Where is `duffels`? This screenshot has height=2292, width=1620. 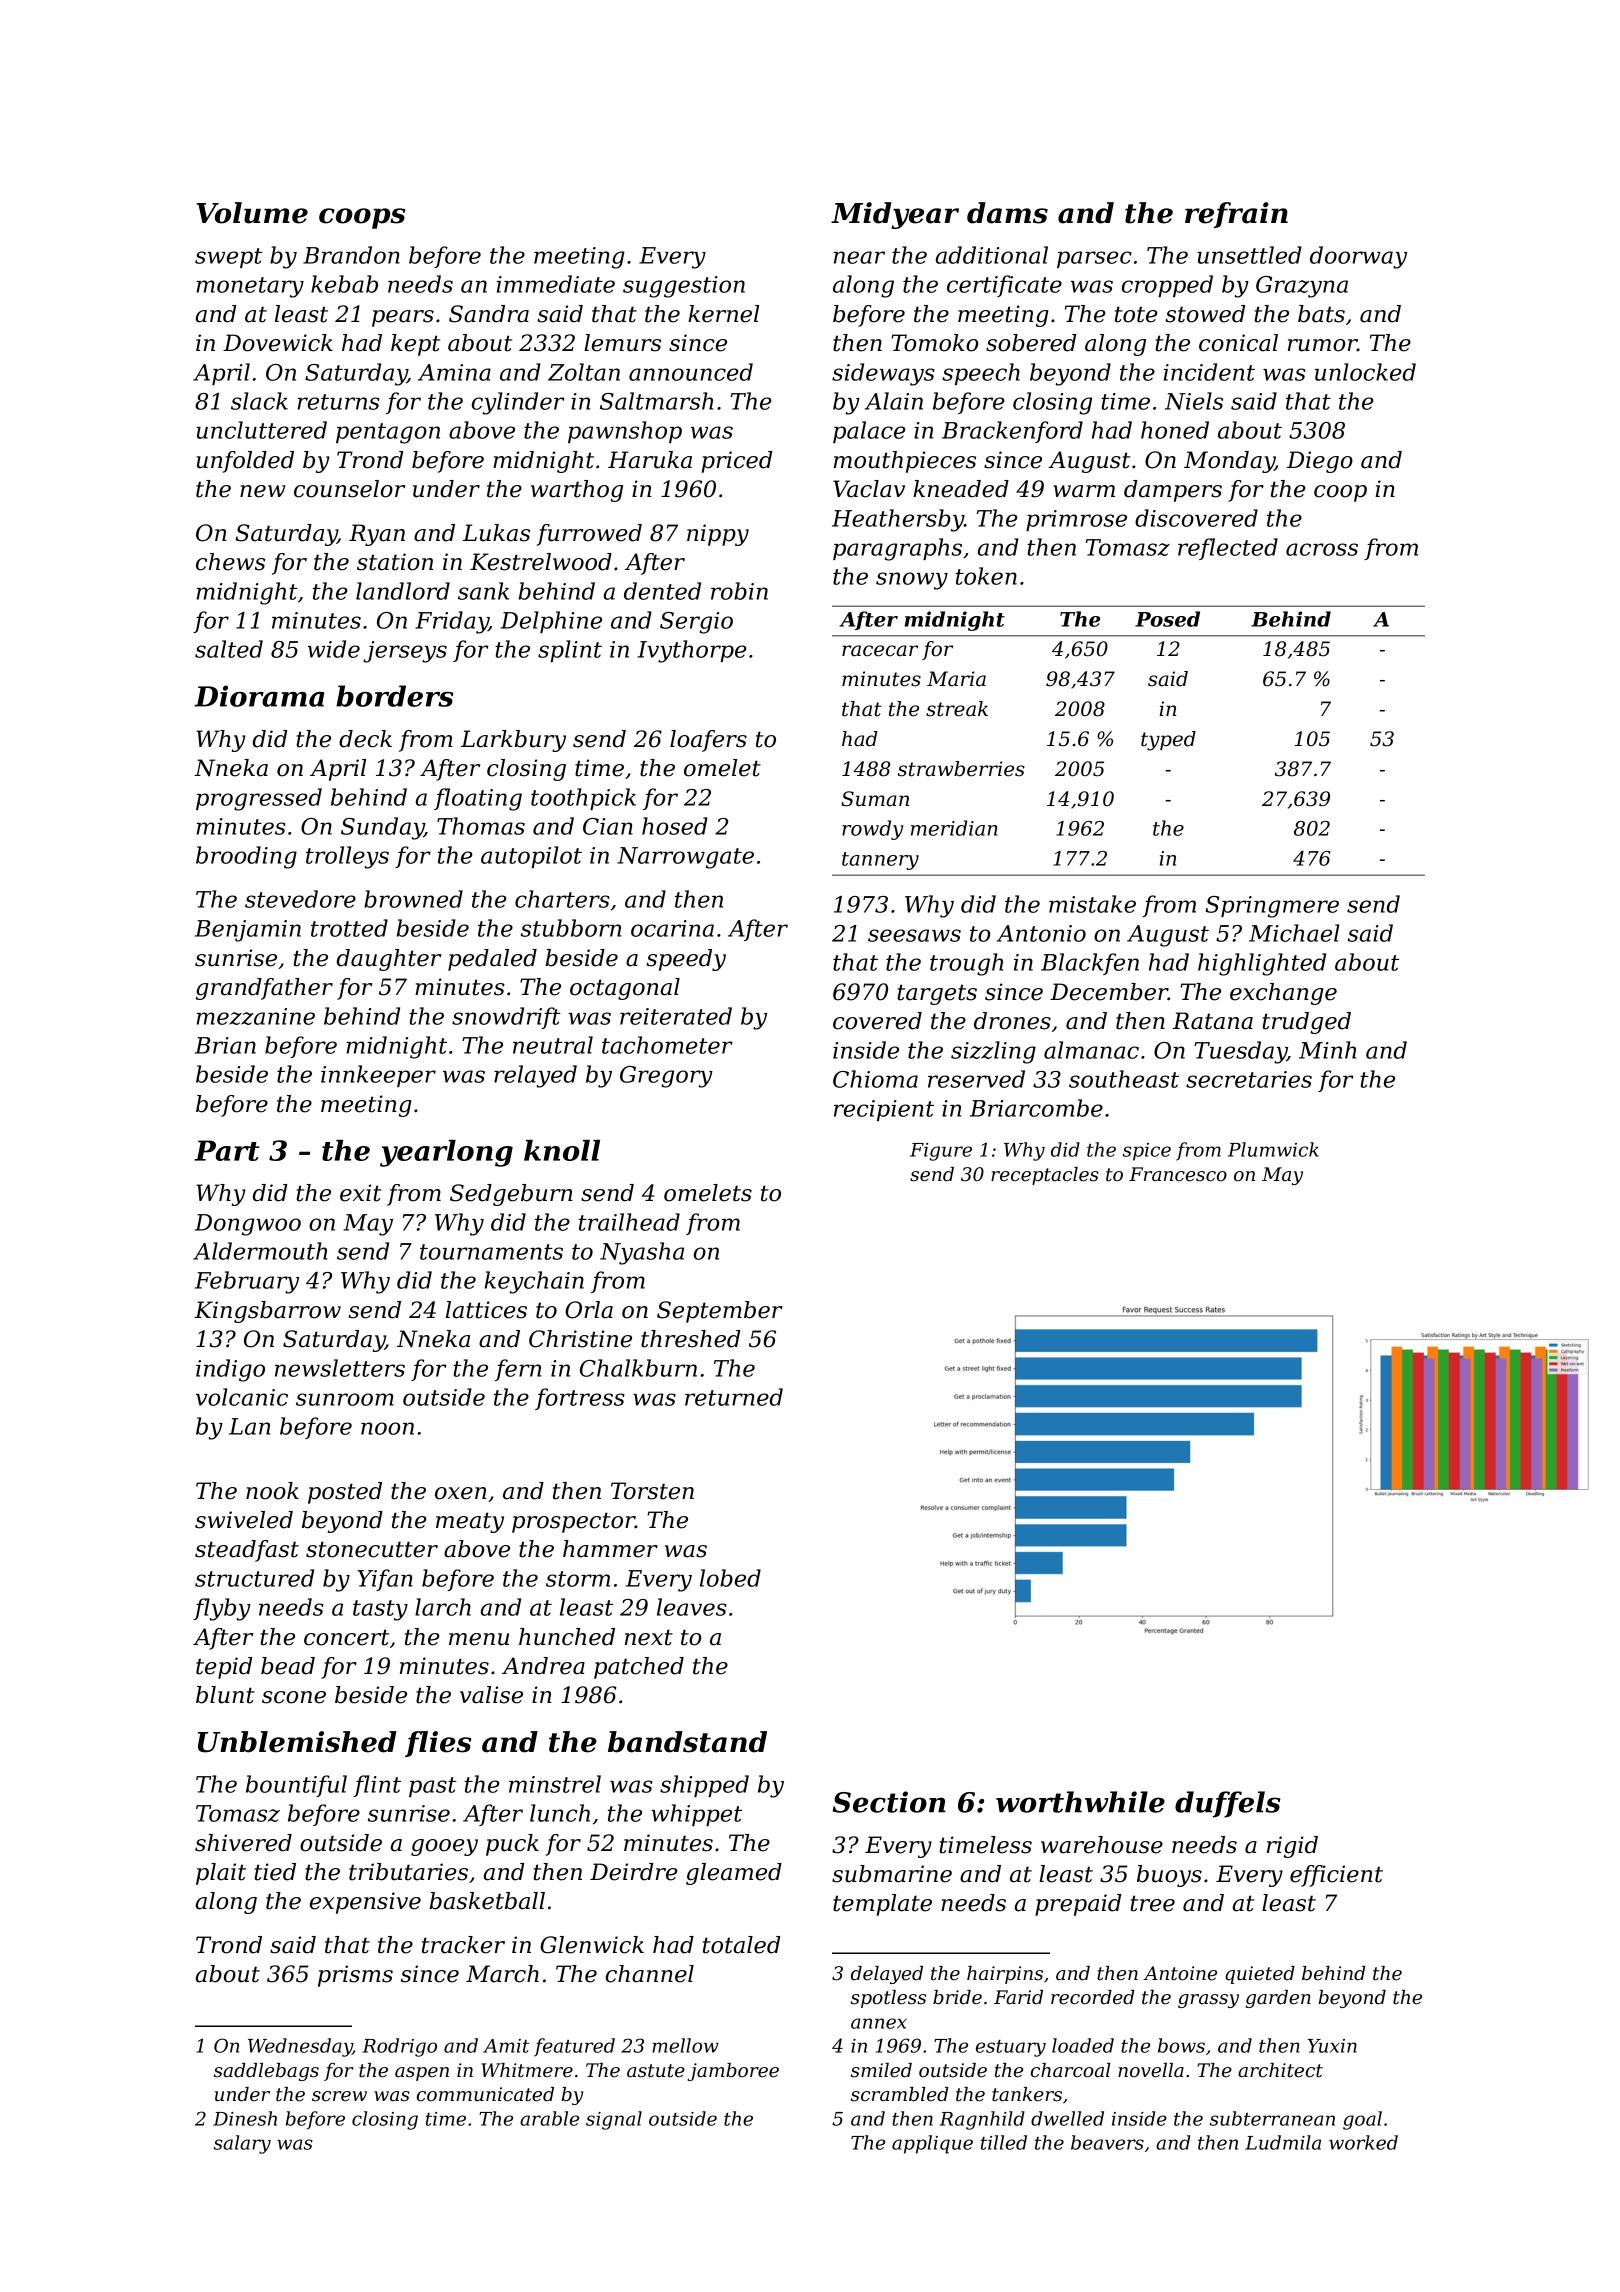
duffels is located at coordinates (1228, 1804).
